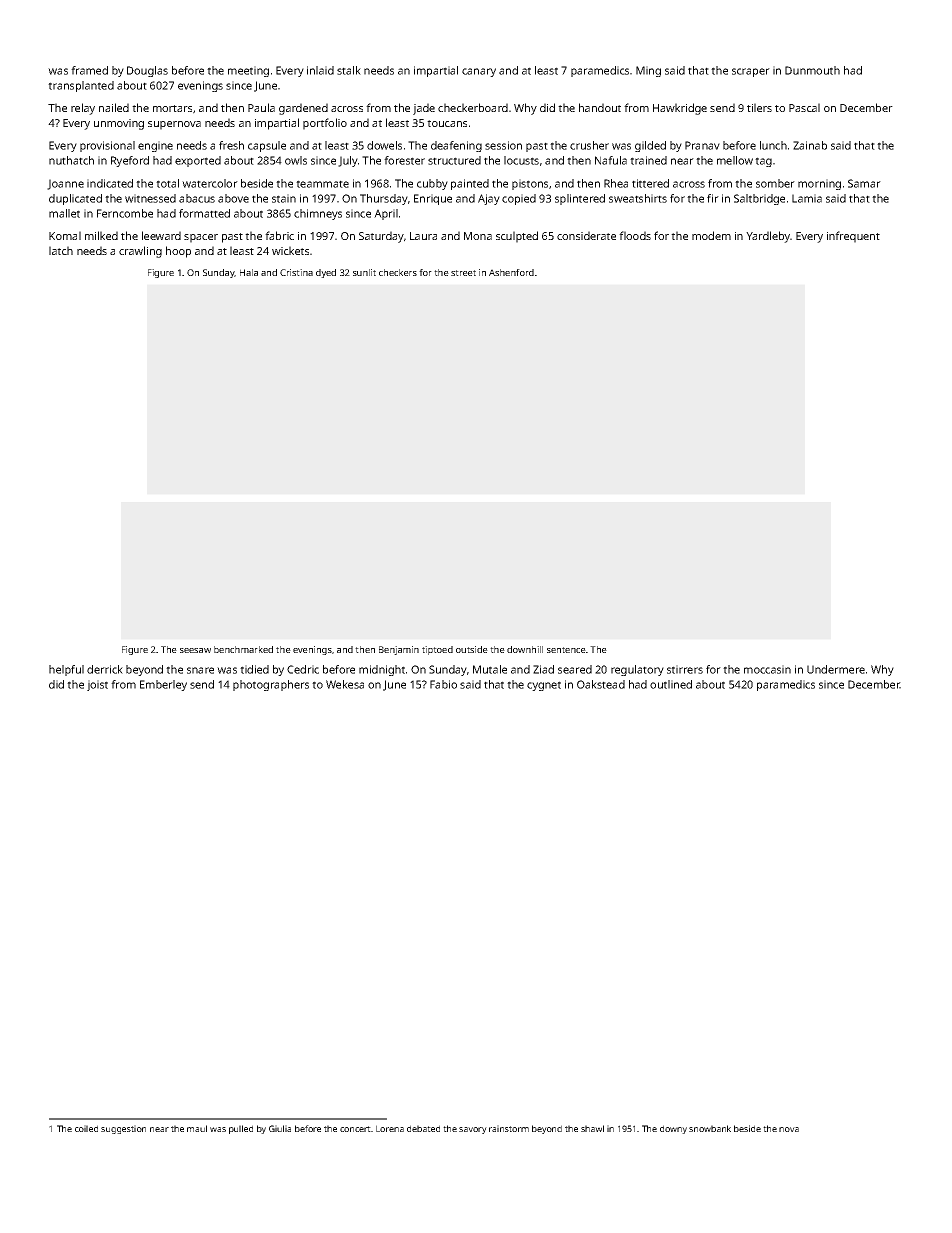 The image size is (952, 1233). What do you see at coordinates (249, 272) in the page?
I see `Hala` at bounding box center [249, 272].
